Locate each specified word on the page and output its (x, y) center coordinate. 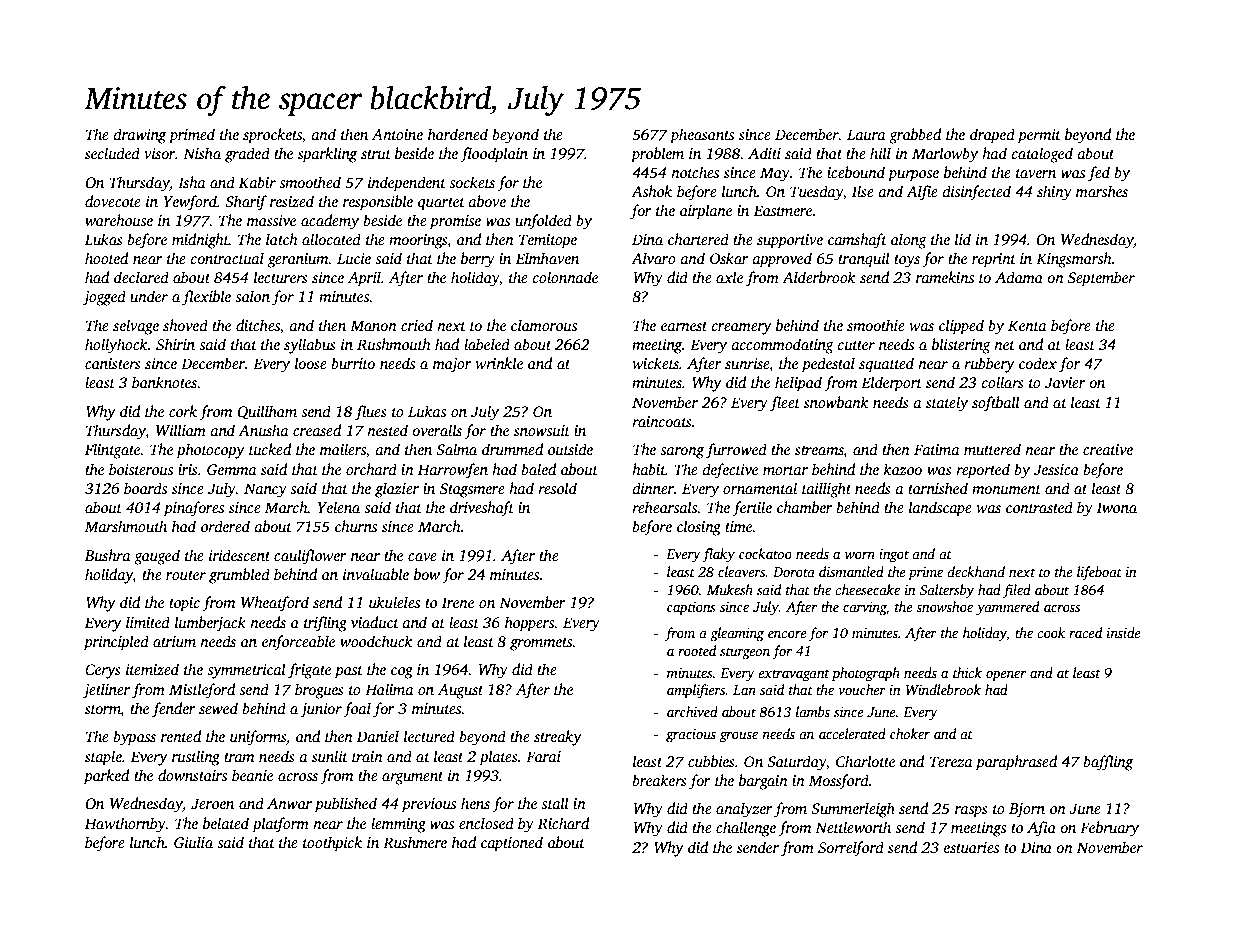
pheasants (702, 136)
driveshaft (482, 509)
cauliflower (310, 557)
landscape (940, 509)
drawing (140, 136)
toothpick (332, 844)
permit (1039, 136)
